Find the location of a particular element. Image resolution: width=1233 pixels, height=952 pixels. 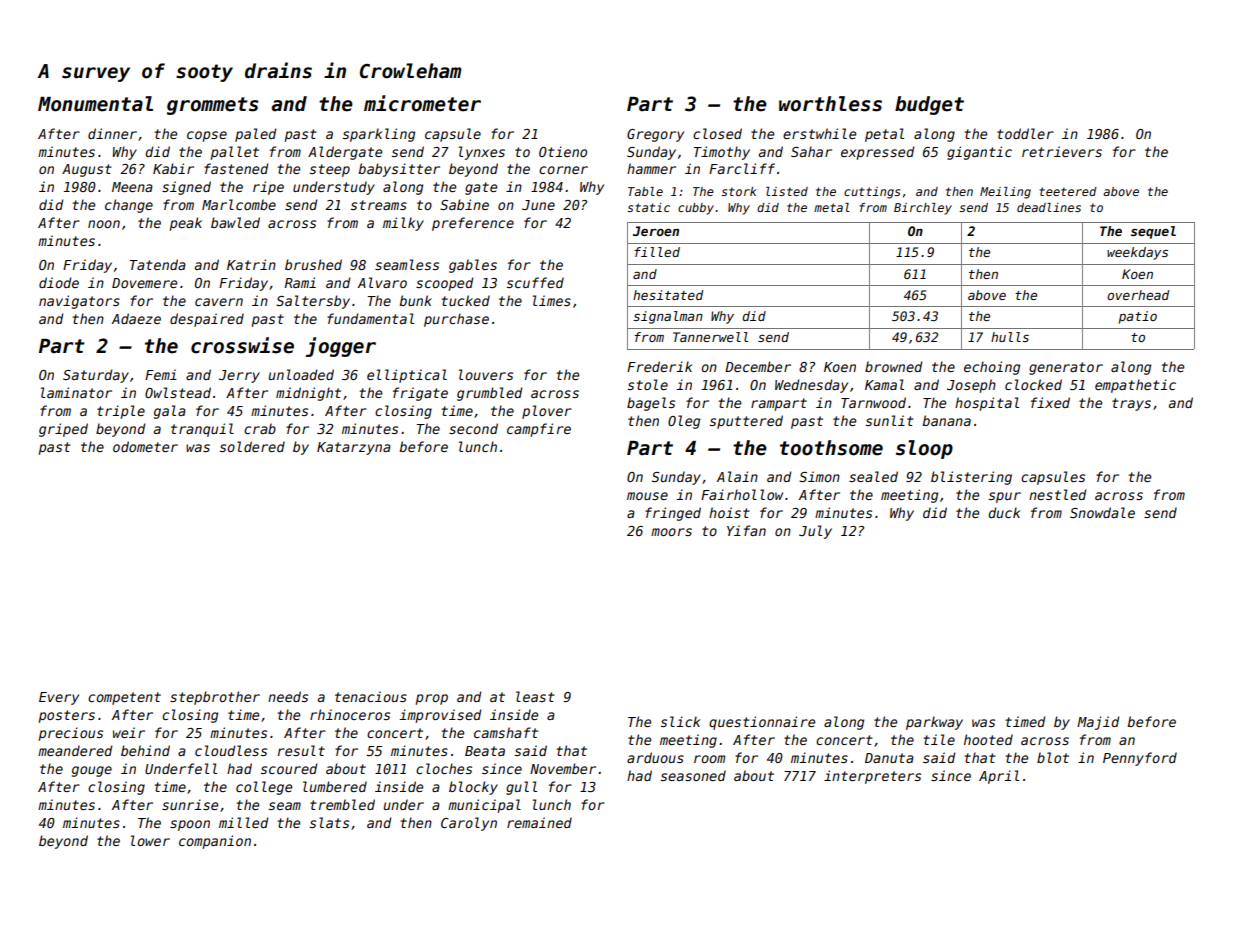

least is located at coordinates (535, 696).
